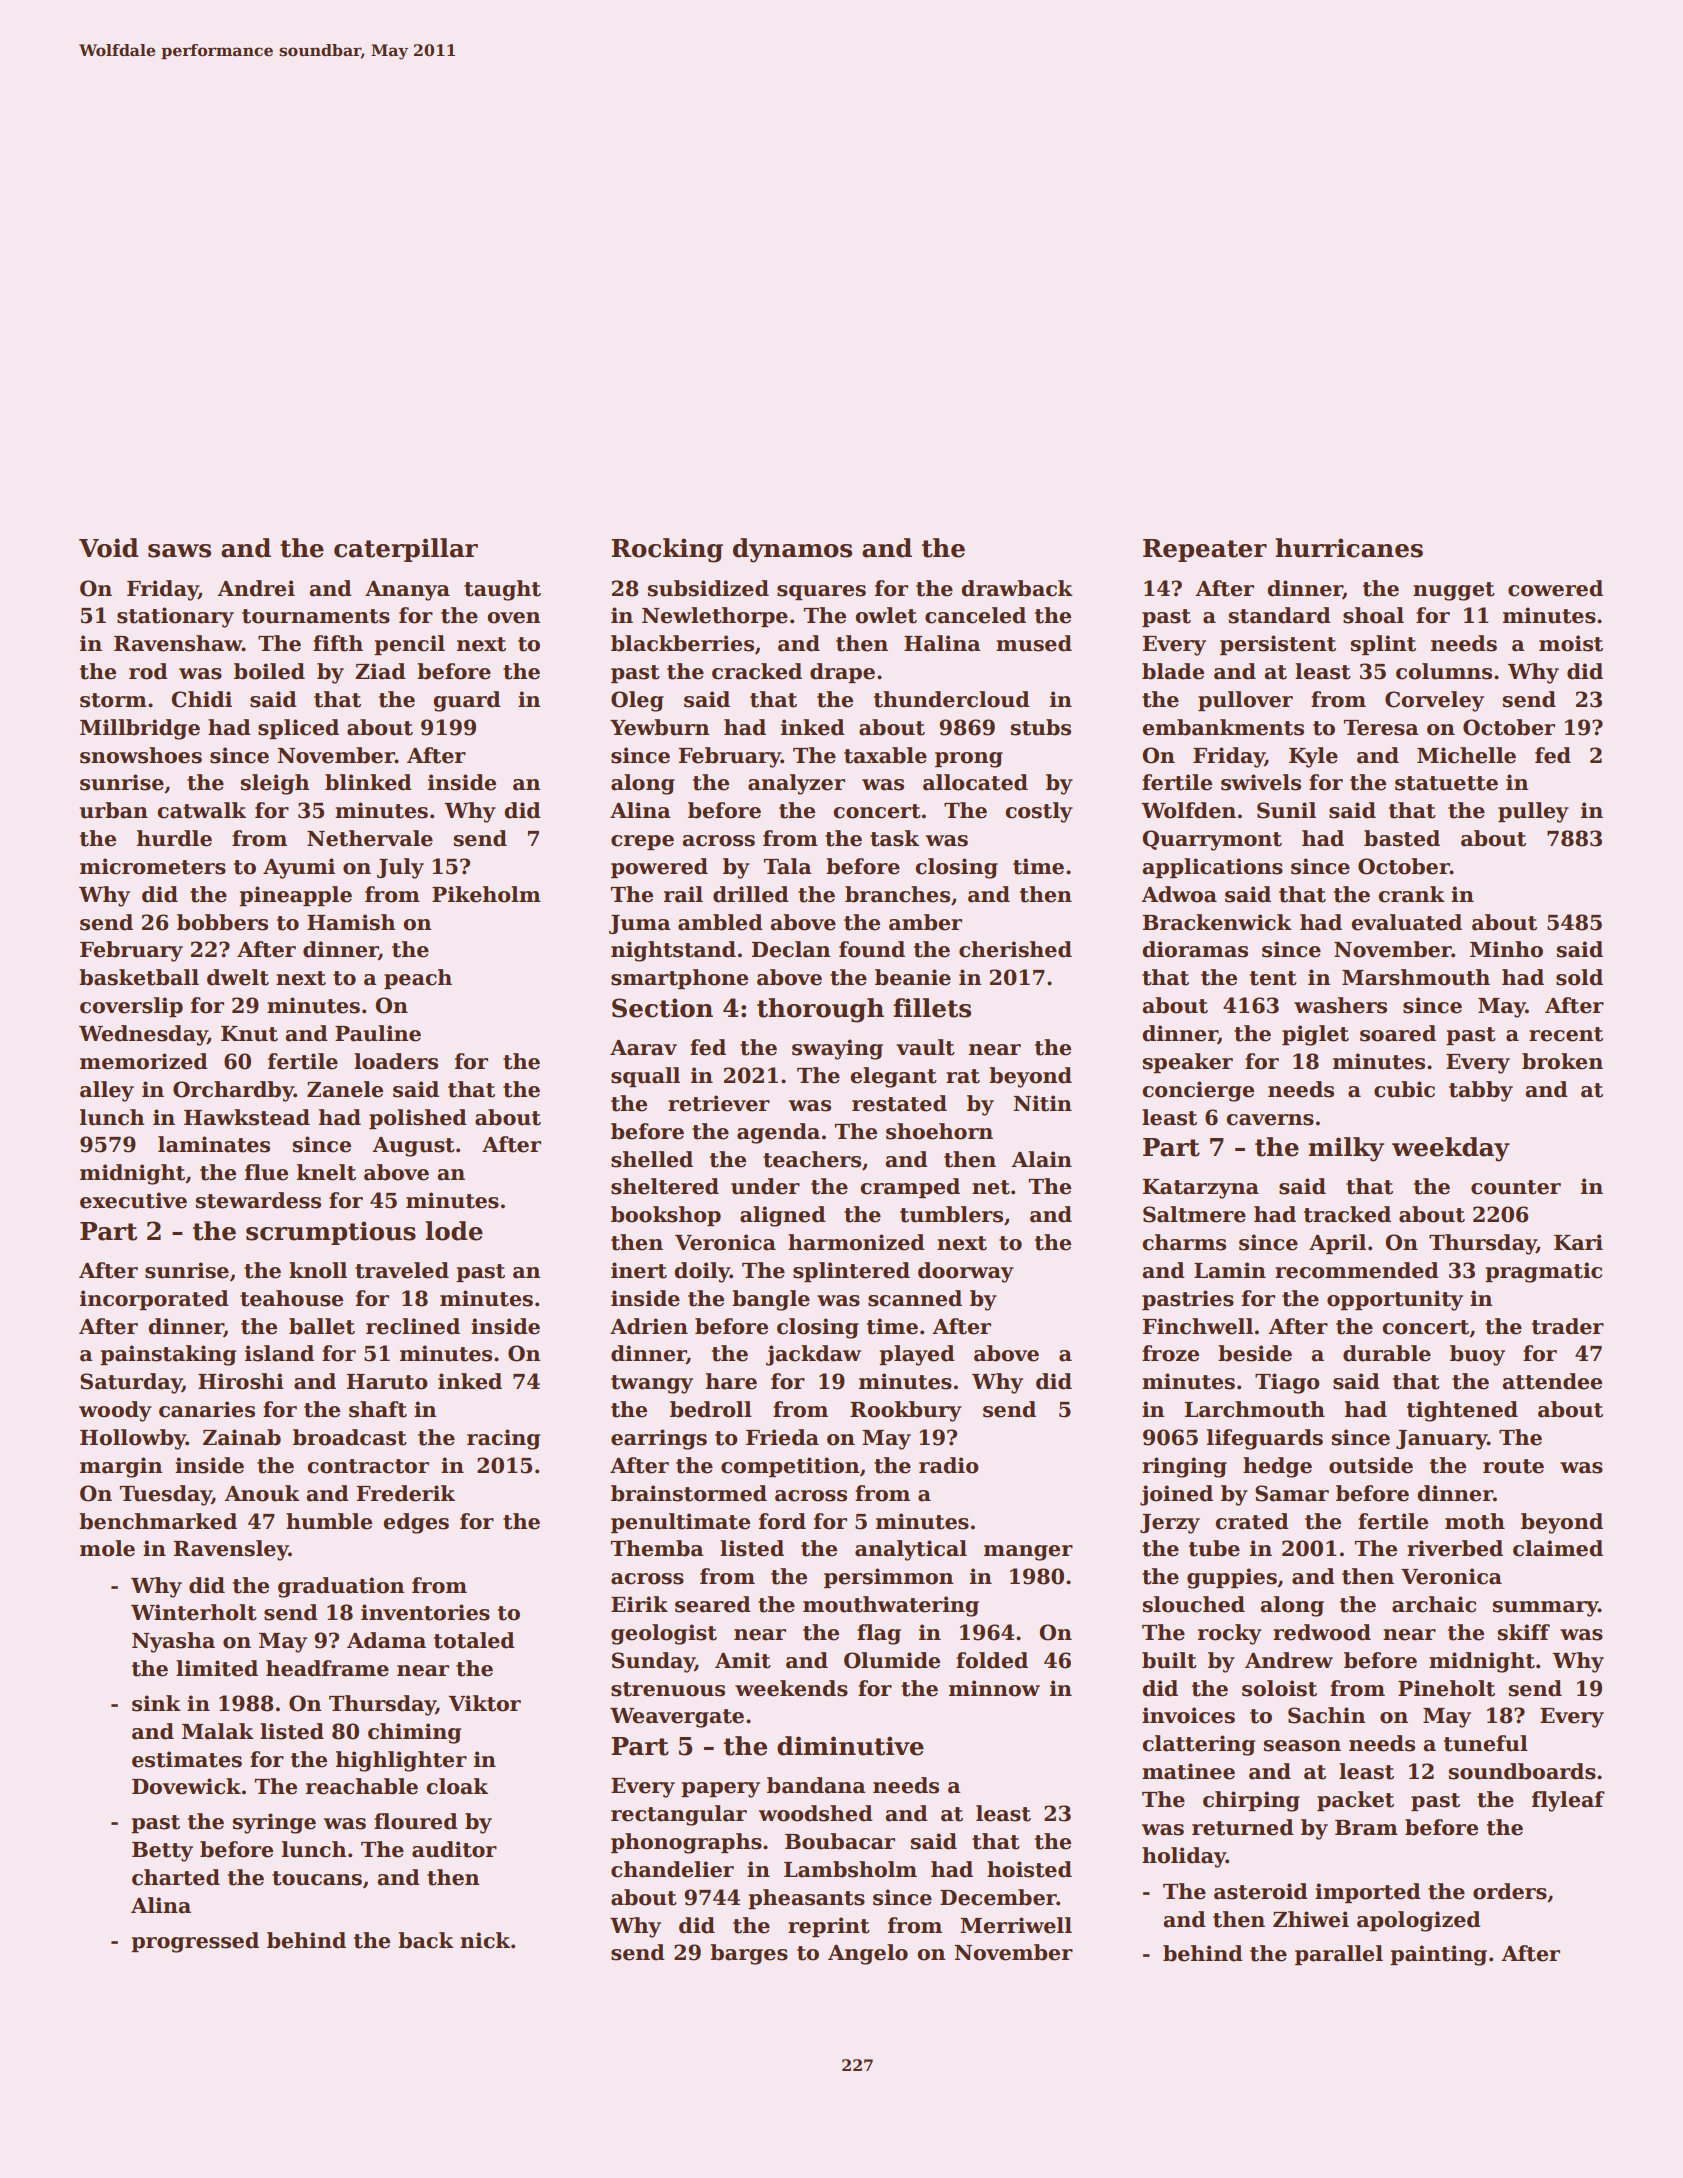 This document has height=2178, width=1683. Describe the element at coordinates (686, 1843) in the document. I see `phonographs` at that location.
